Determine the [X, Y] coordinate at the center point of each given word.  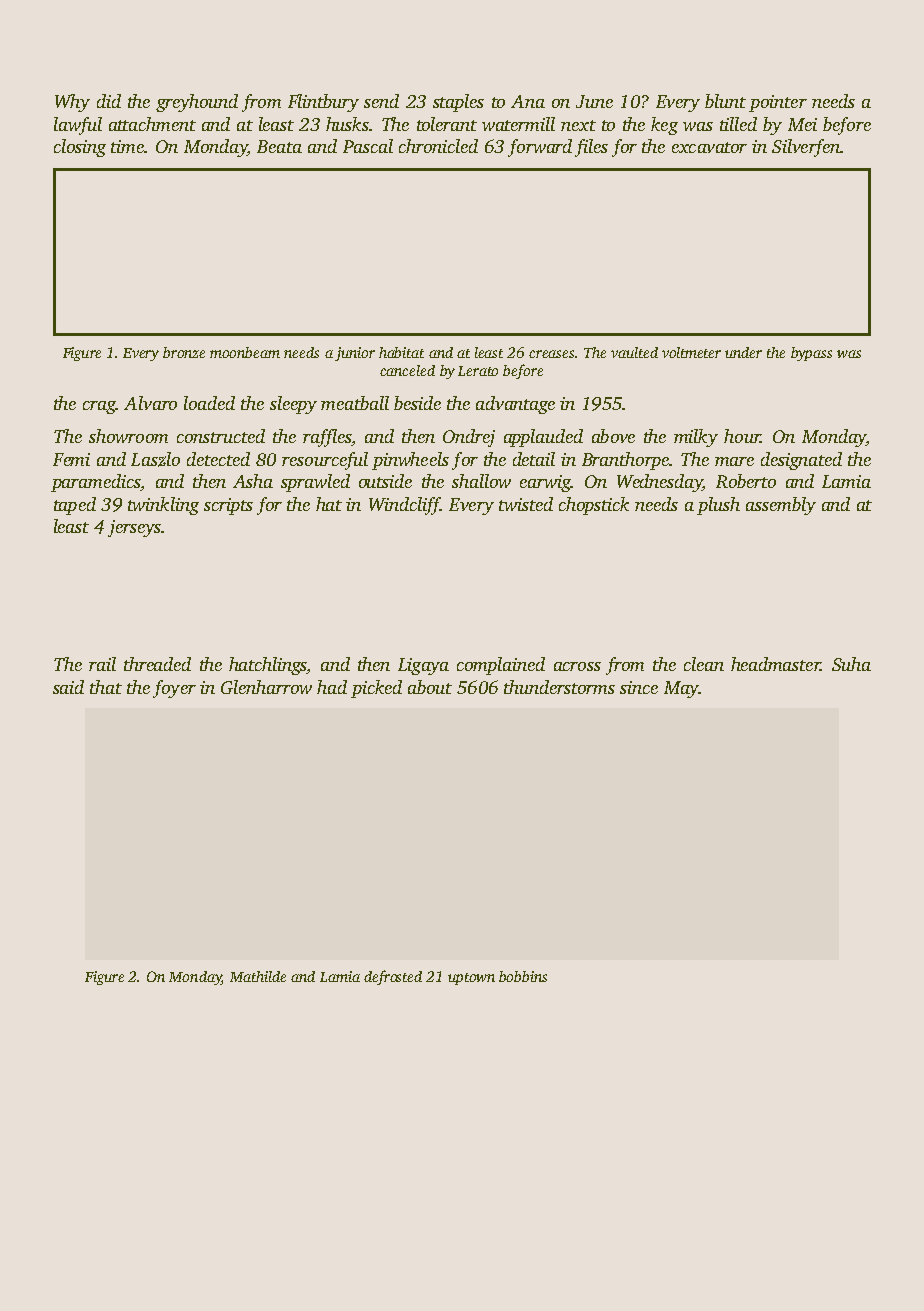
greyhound [197, 103]
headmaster [775, 664]
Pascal [368, 146]
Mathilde [258, 976]
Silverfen [806, 148]
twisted [526, 504]
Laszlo [155, 459]
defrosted [393, 977]
